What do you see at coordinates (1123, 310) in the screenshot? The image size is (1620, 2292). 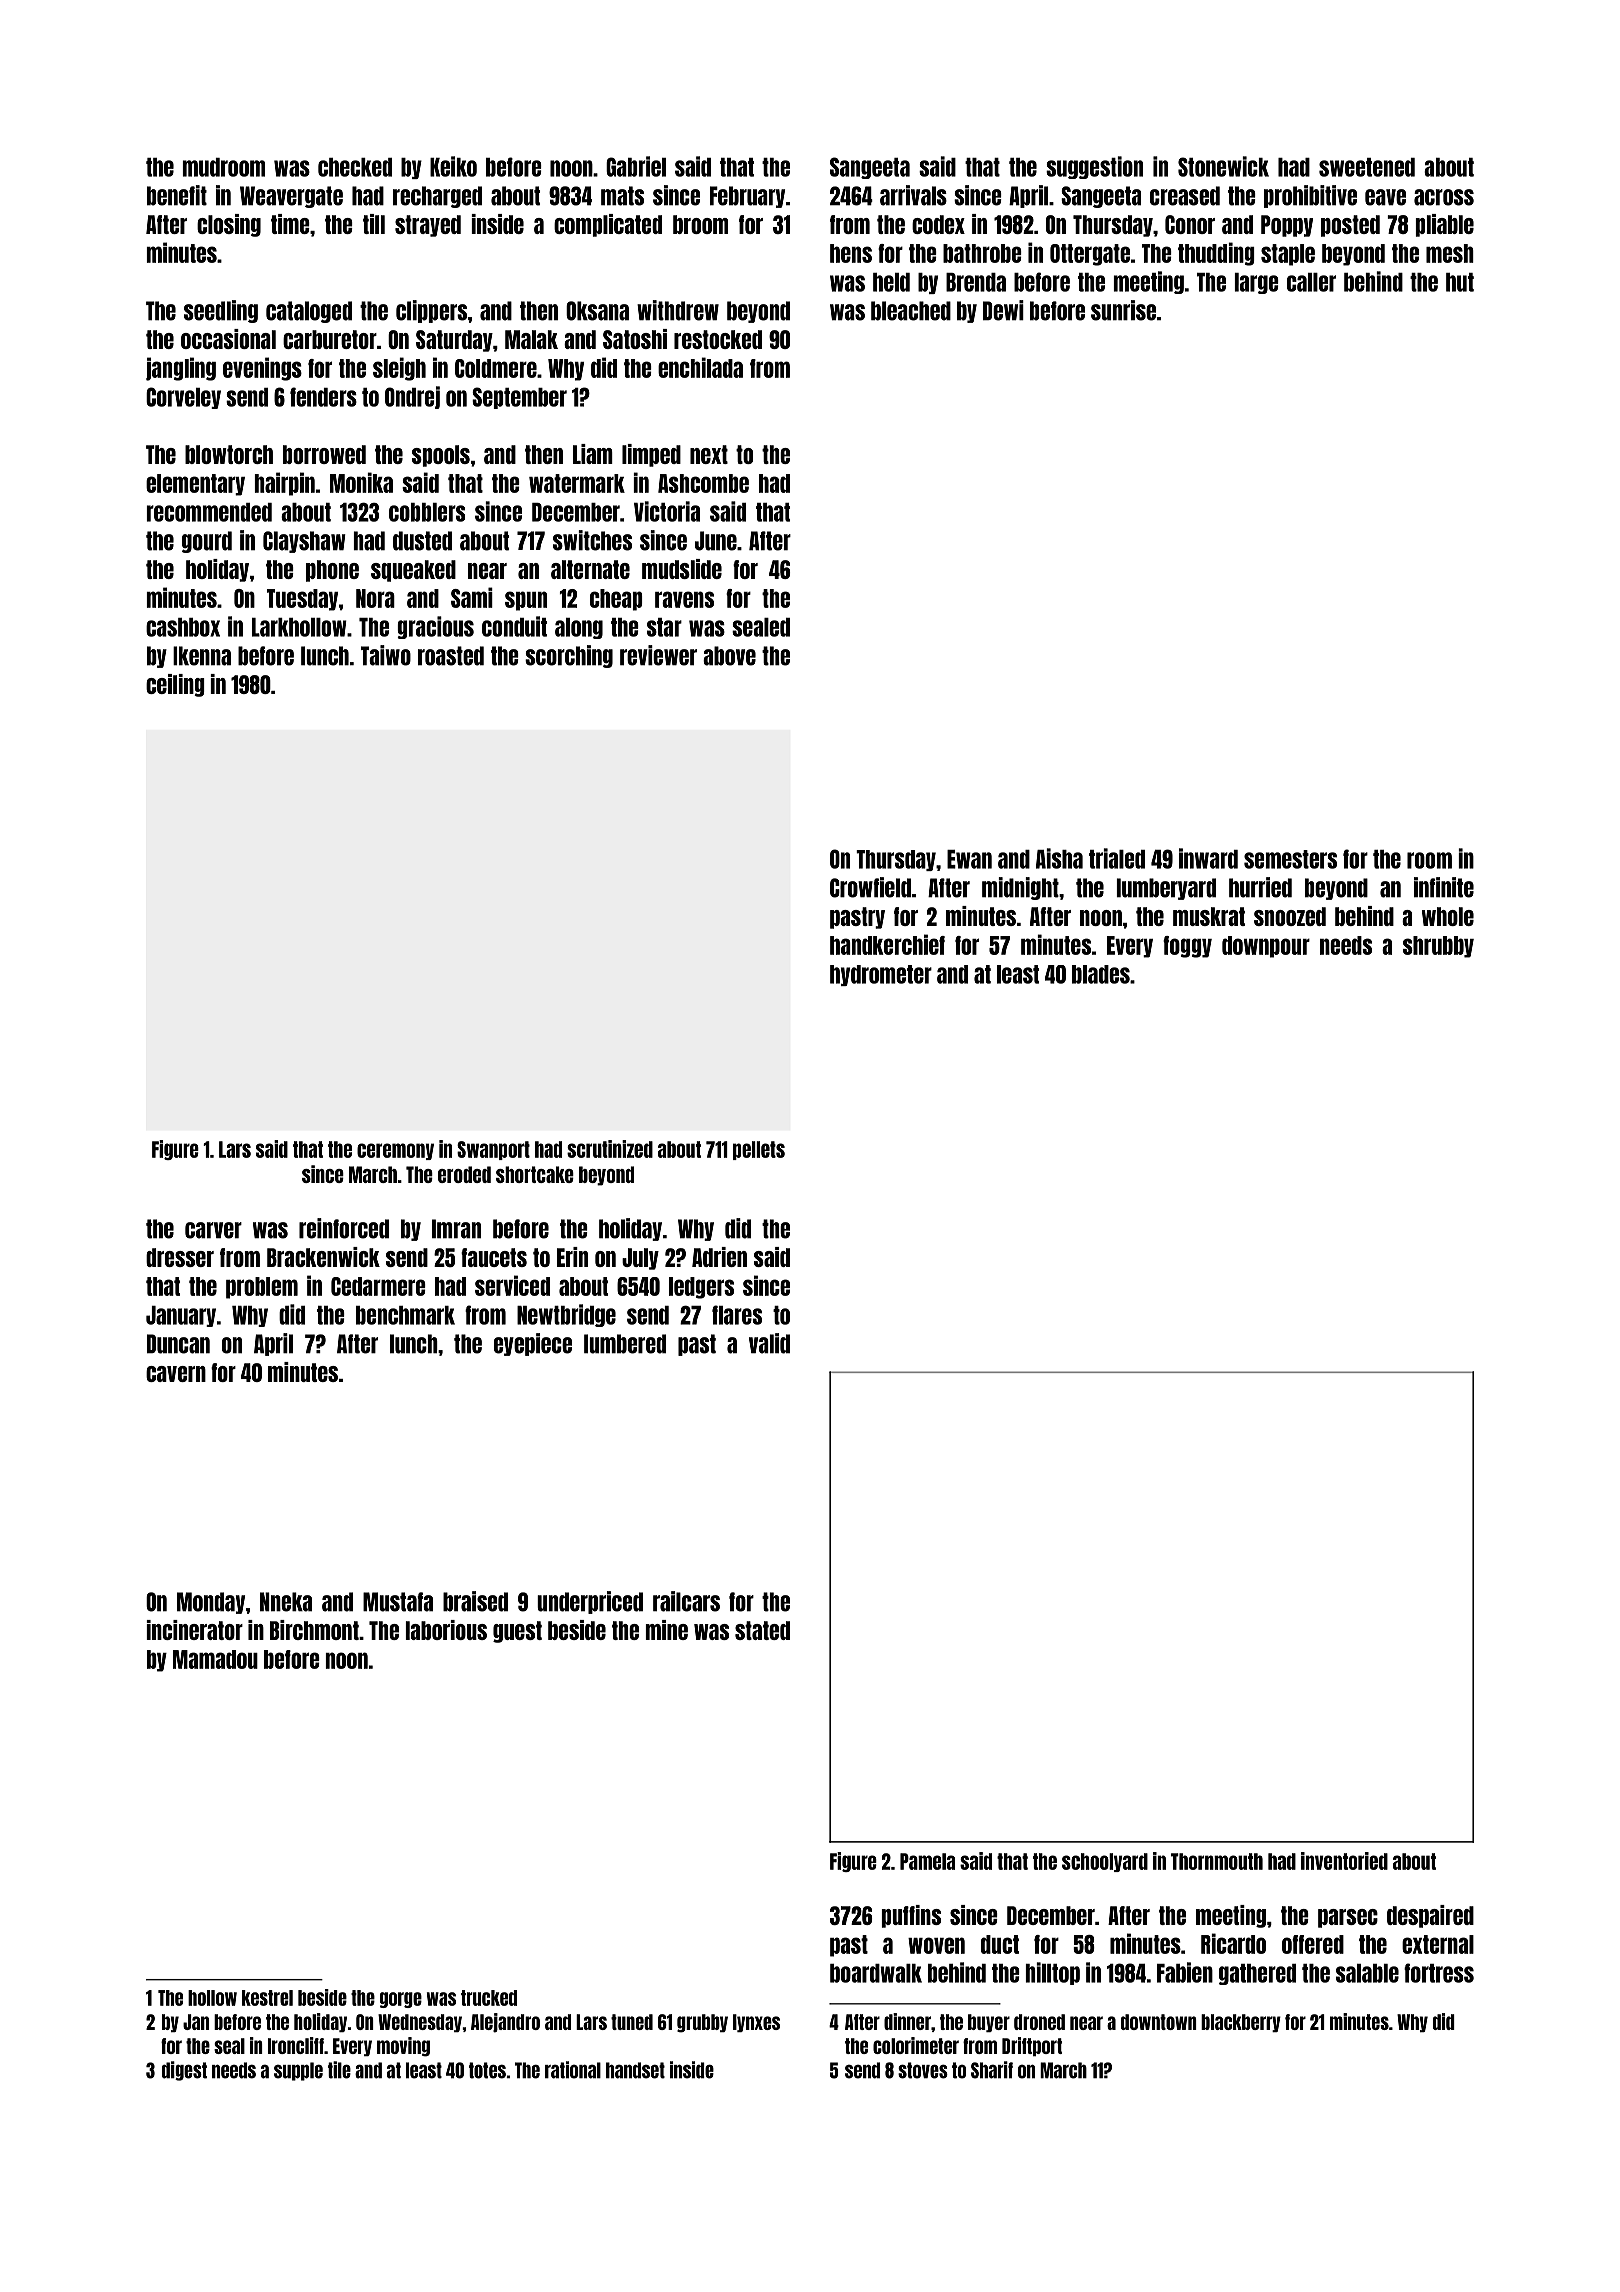 I see `sunrise` at bounding box center [1123, 310].
